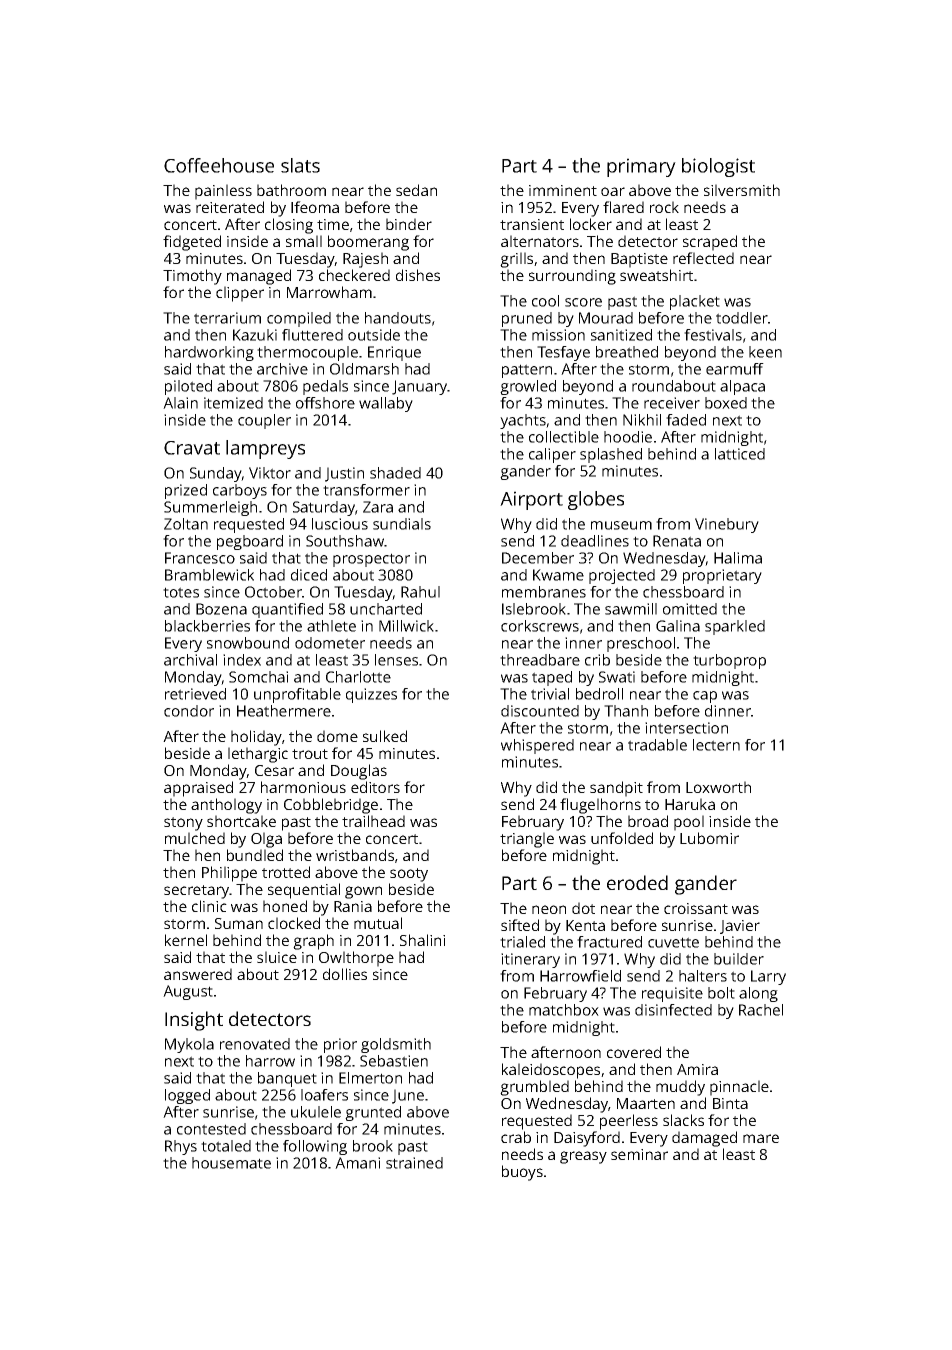 Image resolution: width=952 pixels, height=1350 pixels. Describe the element at coordinates (409, 875) in the screenshot. I see `sooty` at that location.
